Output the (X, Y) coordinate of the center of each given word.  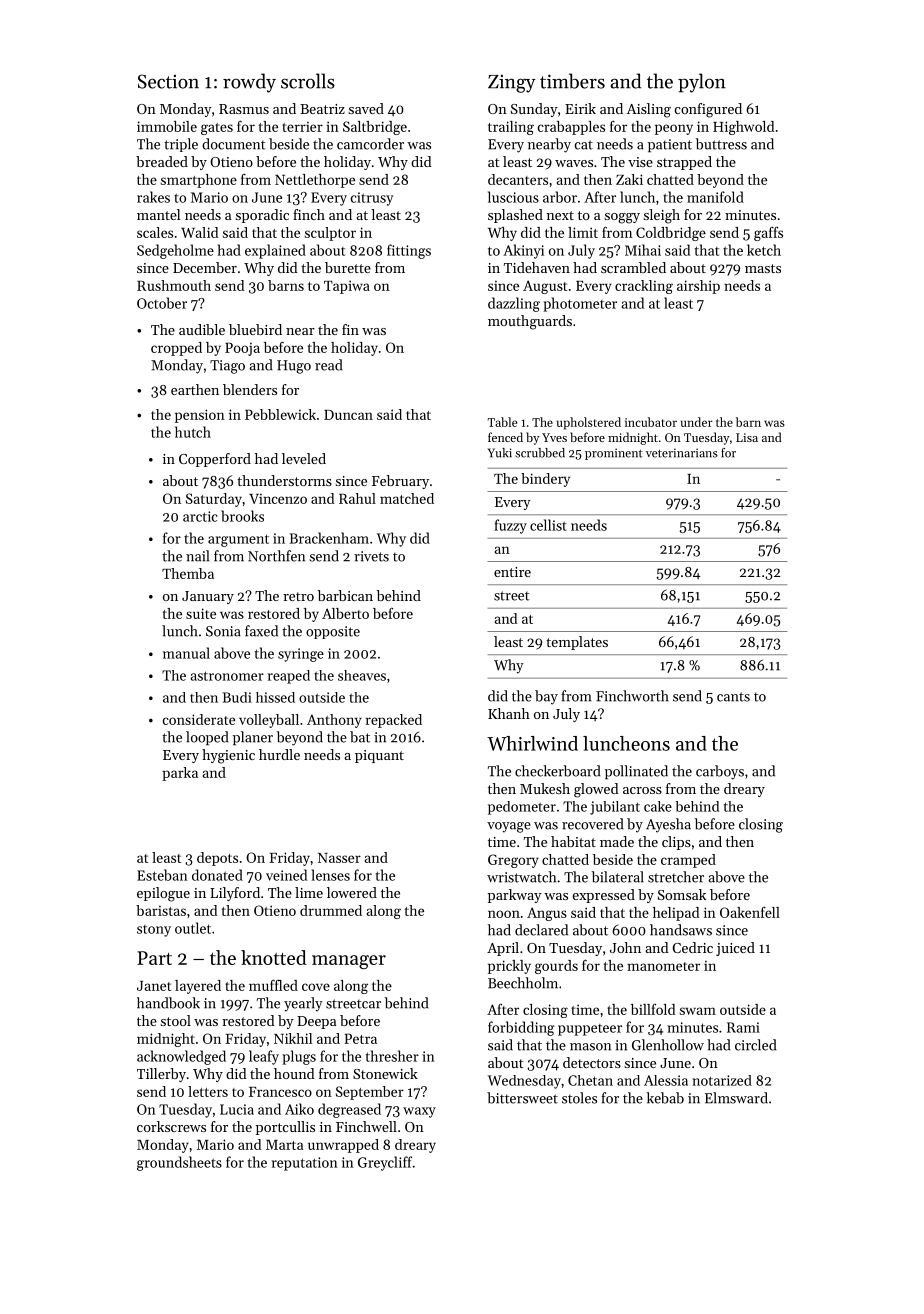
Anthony (334, 721)
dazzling (514, 304)
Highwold (744, 128)
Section (168, 81)
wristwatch (521, 877)
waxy (419, 1112)
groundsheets (179, 1163)
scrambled (633, 267)
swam (698, 1011)
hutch (193, 432)
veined (286, 875)
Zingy (512, 83)
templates (577, 643)
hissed (275, 697)
